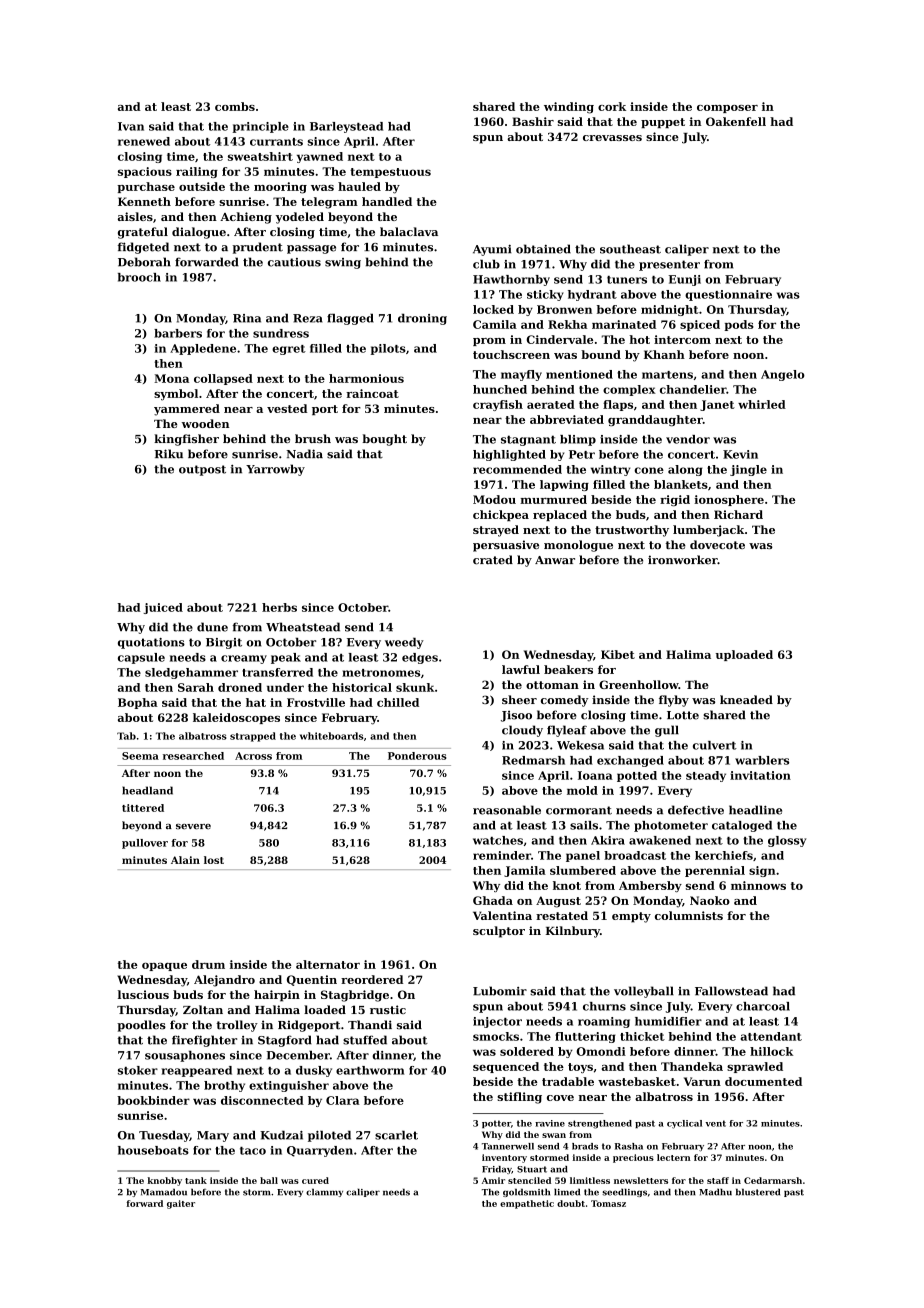 The width and height of the document is (924, 1308). Describe the element at coordinates (169, 454) in the document. I see `Riku` at that location.
